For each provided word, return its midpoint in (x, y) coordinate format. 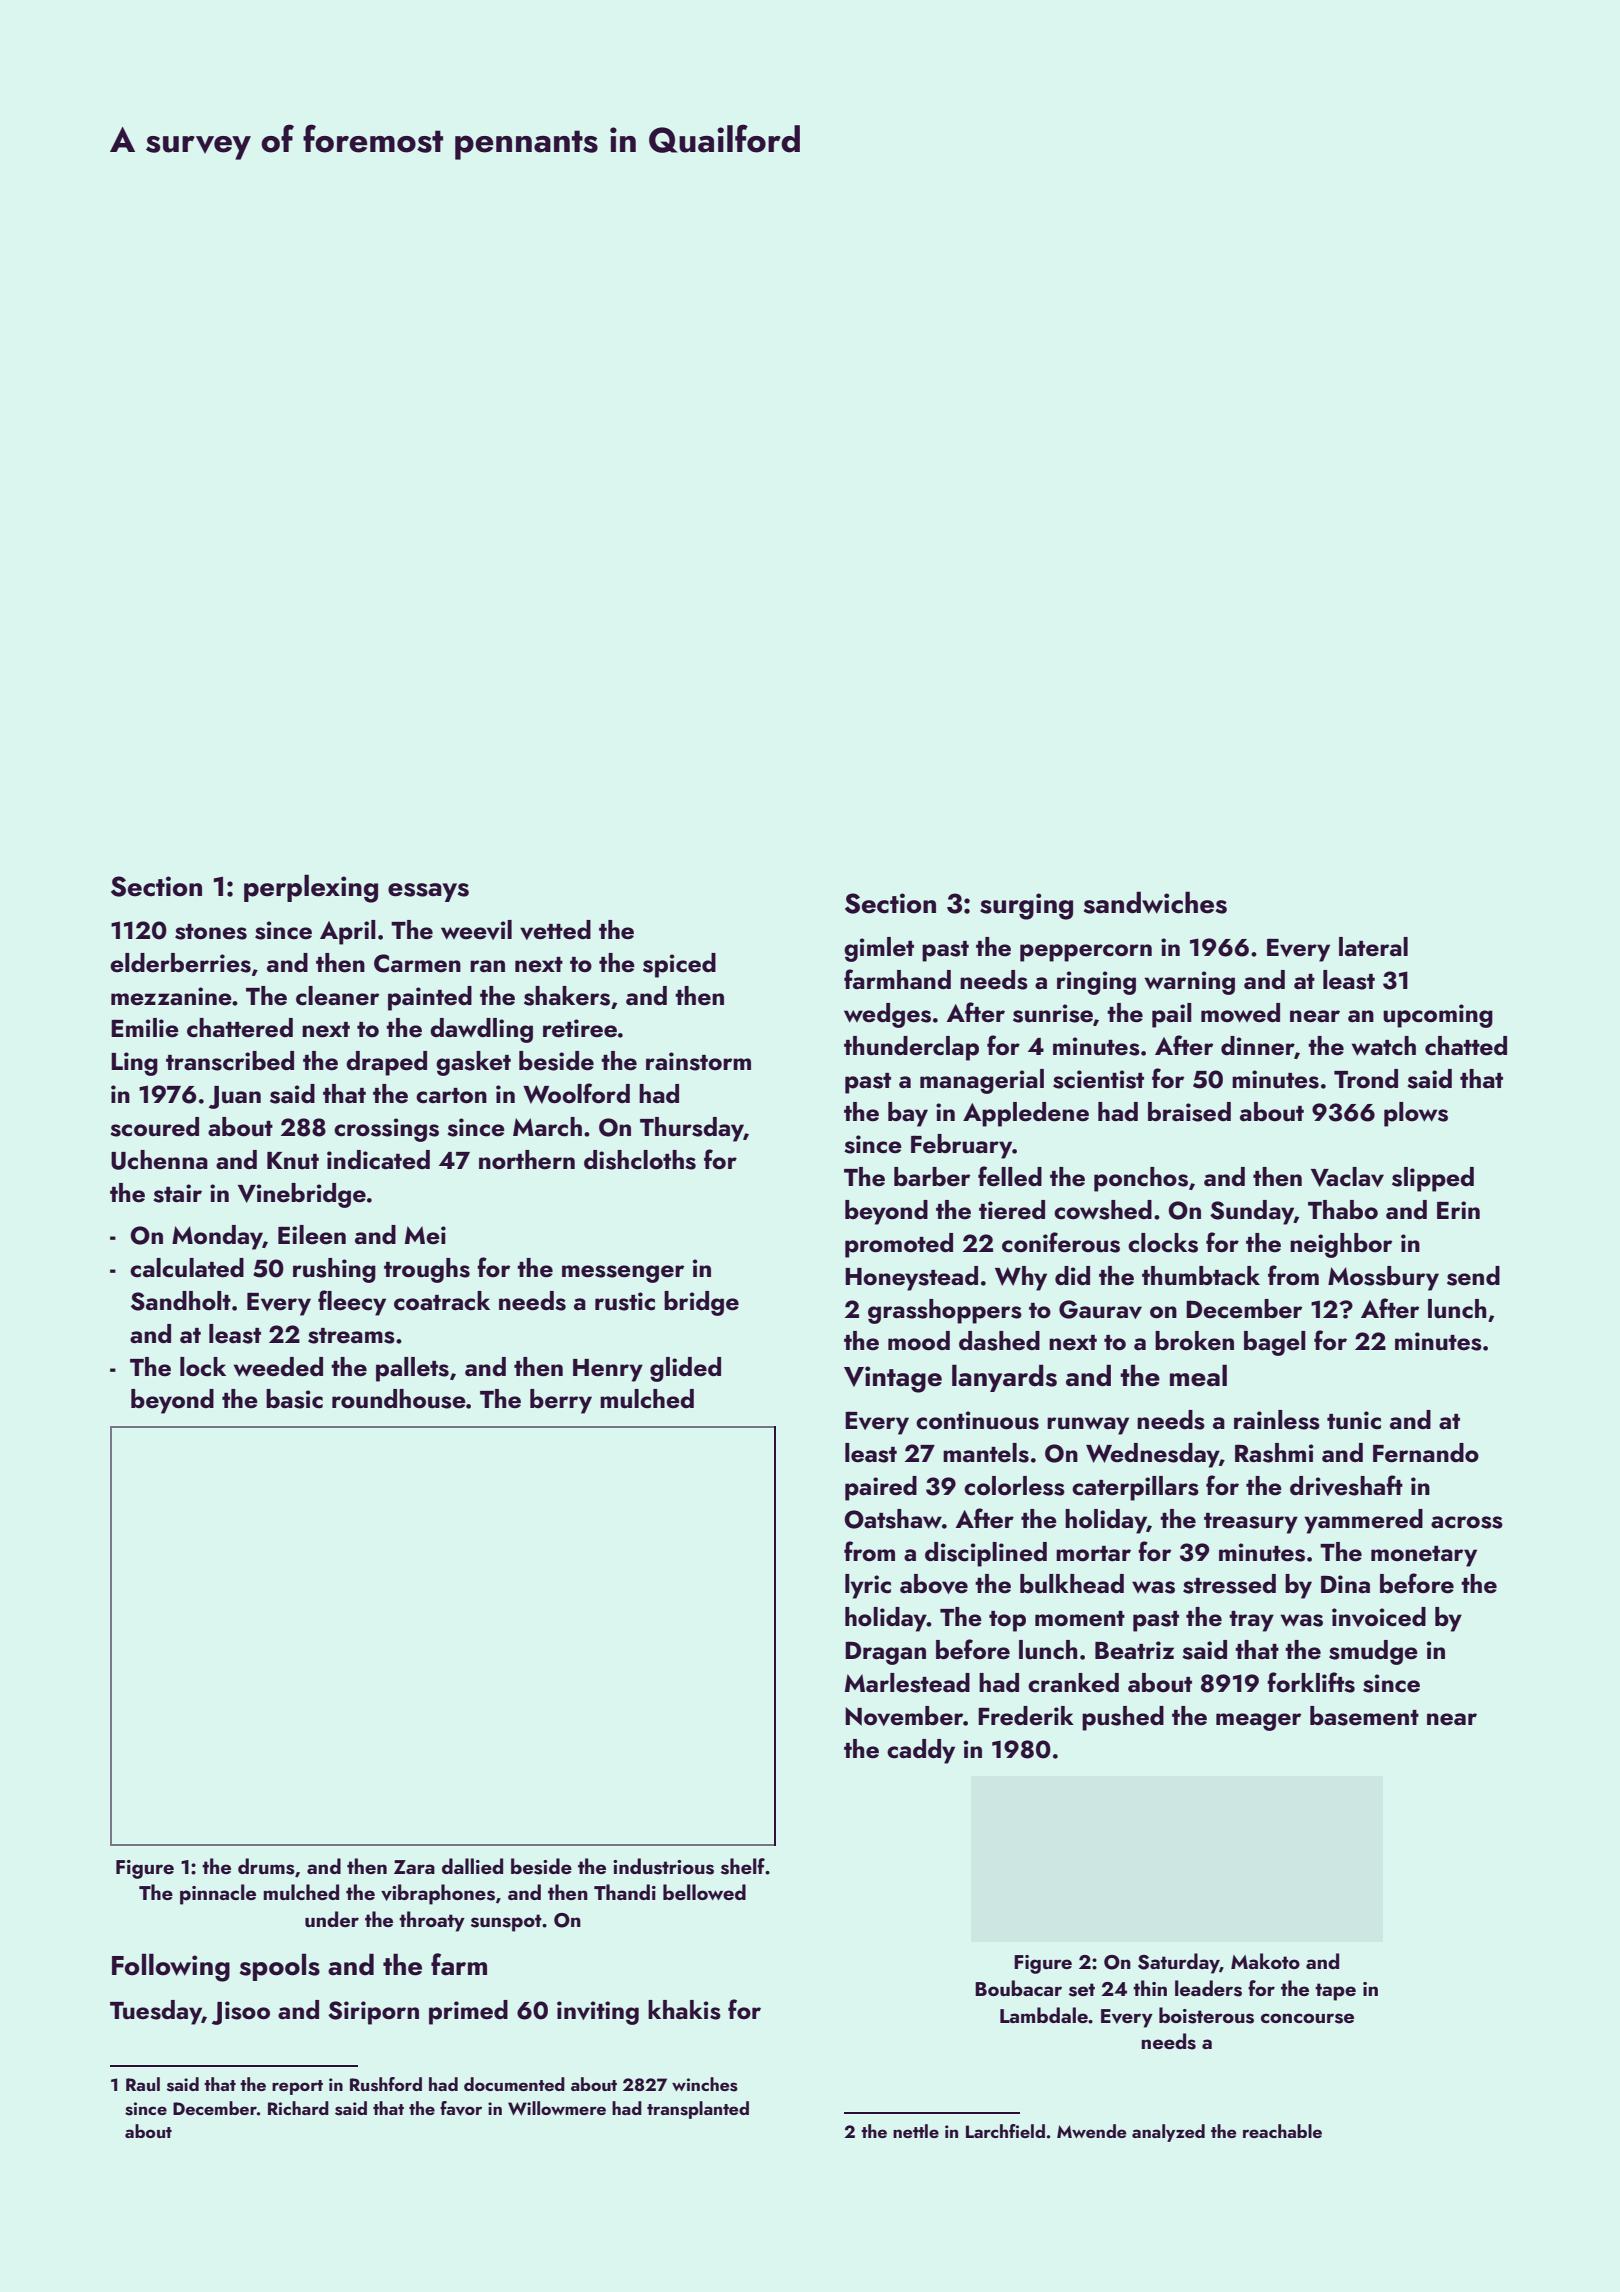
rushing (334, 1270)
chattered (240, 1028)
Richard (298, 2108)
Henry (608, 1370)
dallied (472, 1866)
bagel (1275, 1343)
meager (1258, 1722)
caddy (921, 1751)
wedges (887, 1015)
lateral (1373, 947)
